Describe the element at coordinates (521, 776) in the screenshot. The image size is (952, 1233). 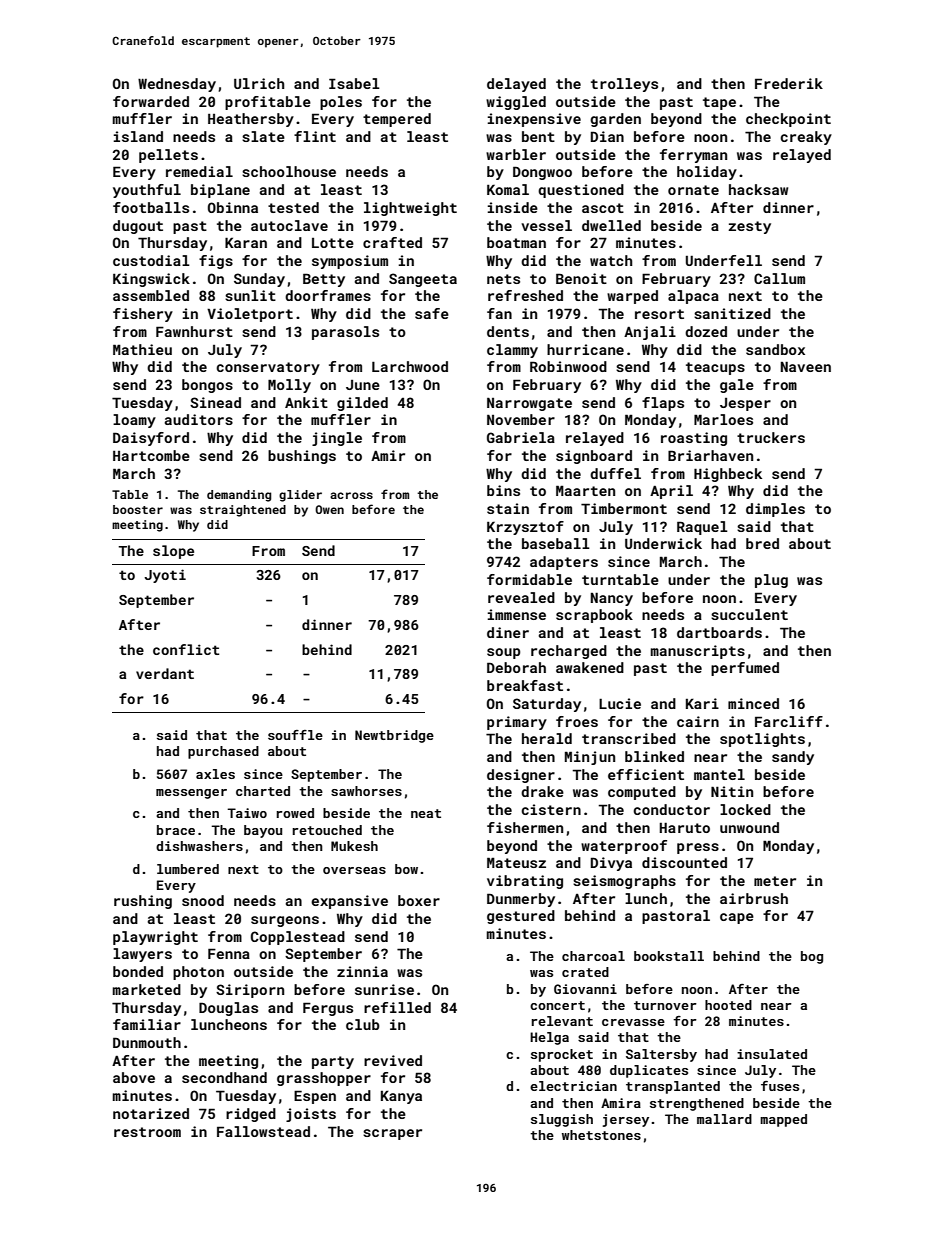
I see `designer` at that location.
